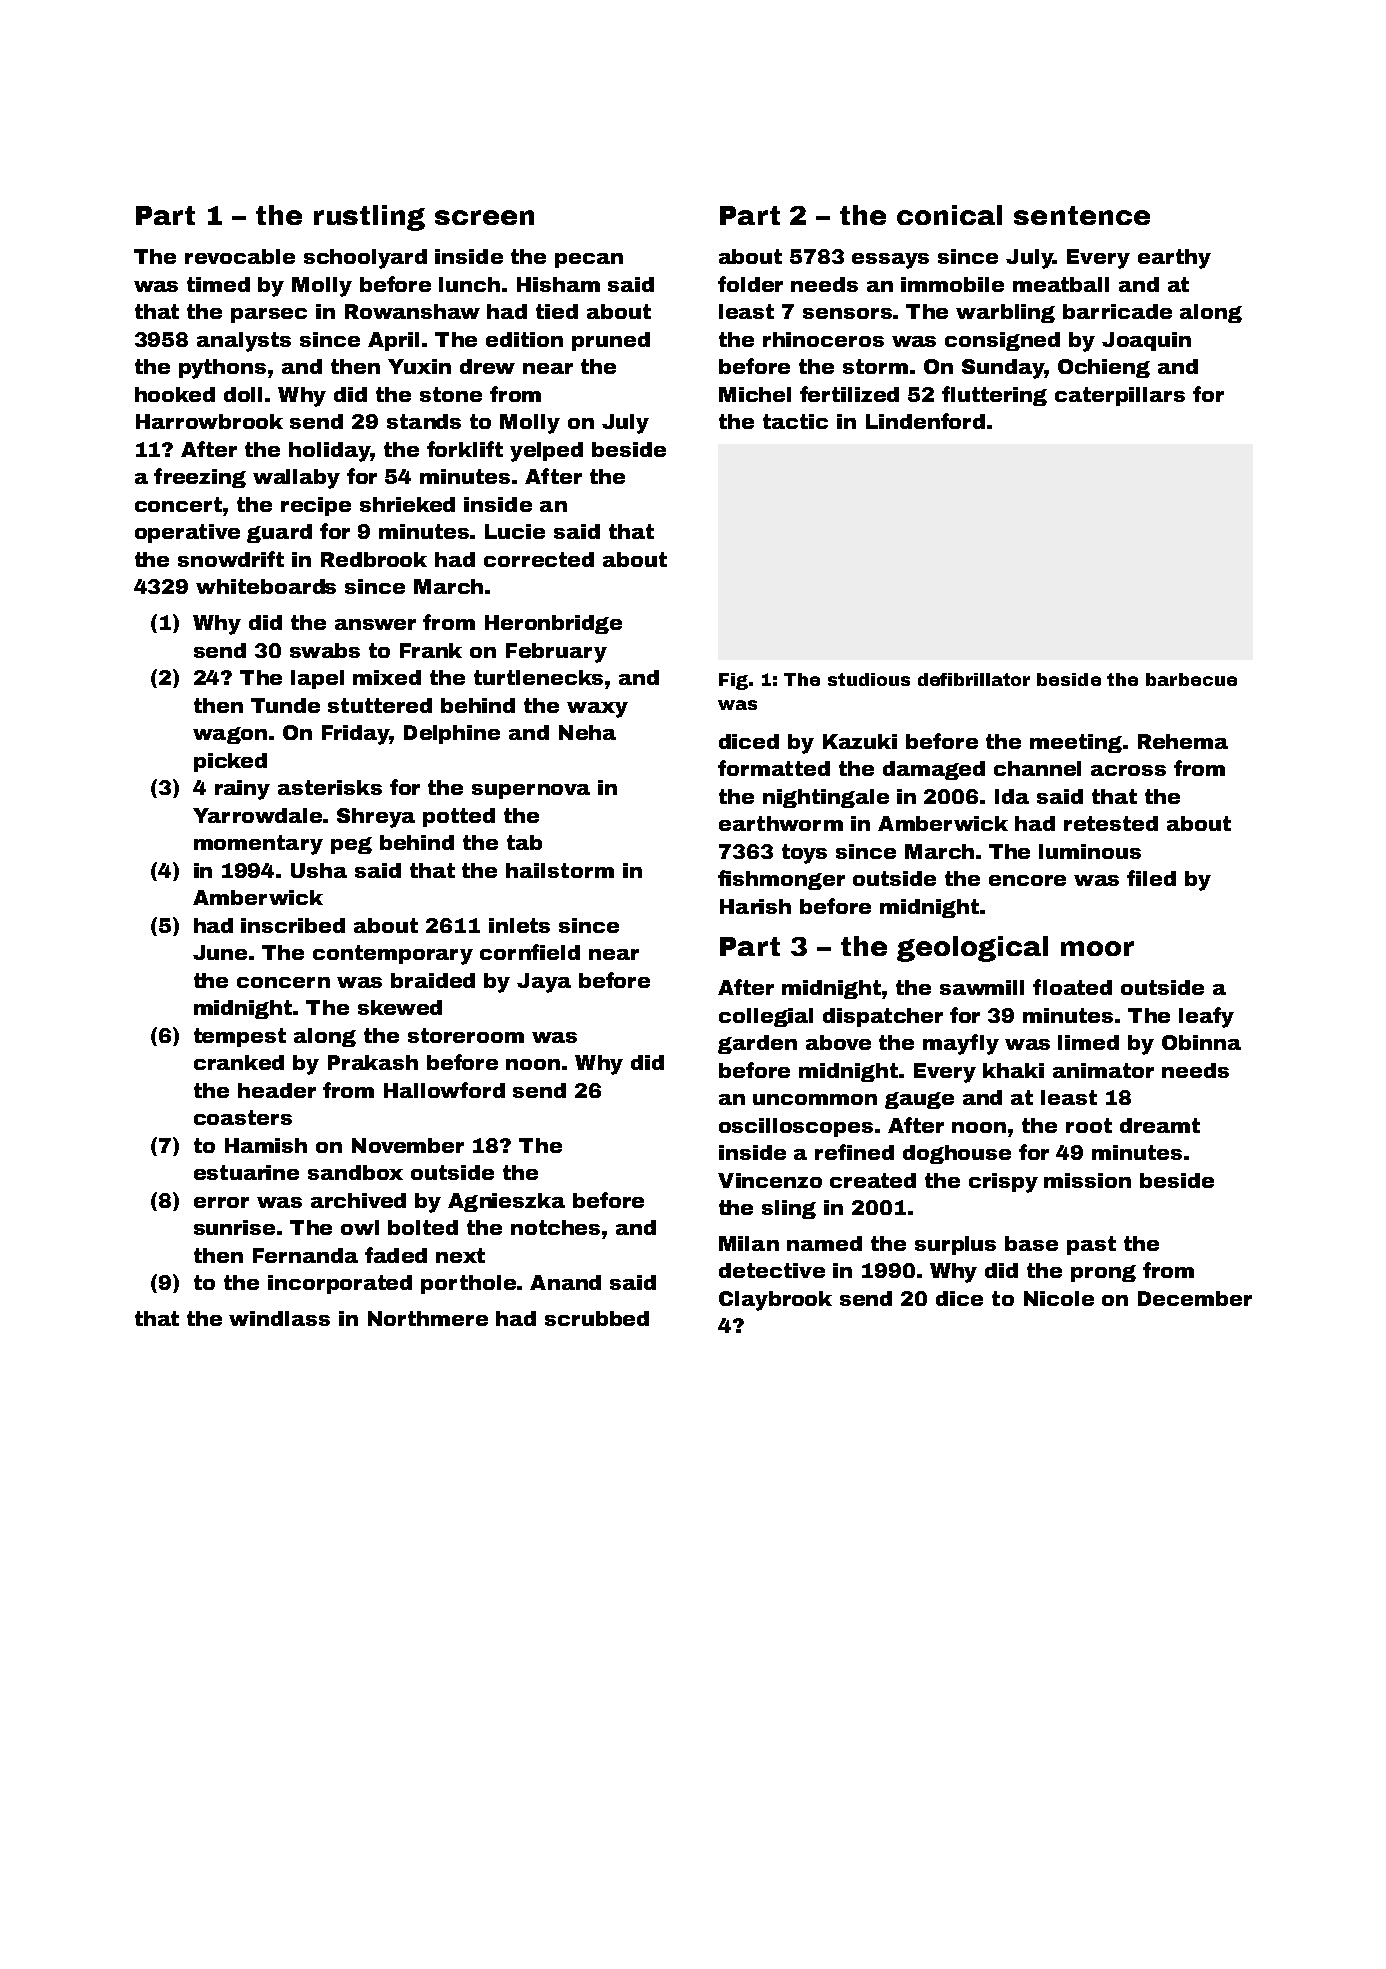  I want to click on folder, so click(750, 284).
